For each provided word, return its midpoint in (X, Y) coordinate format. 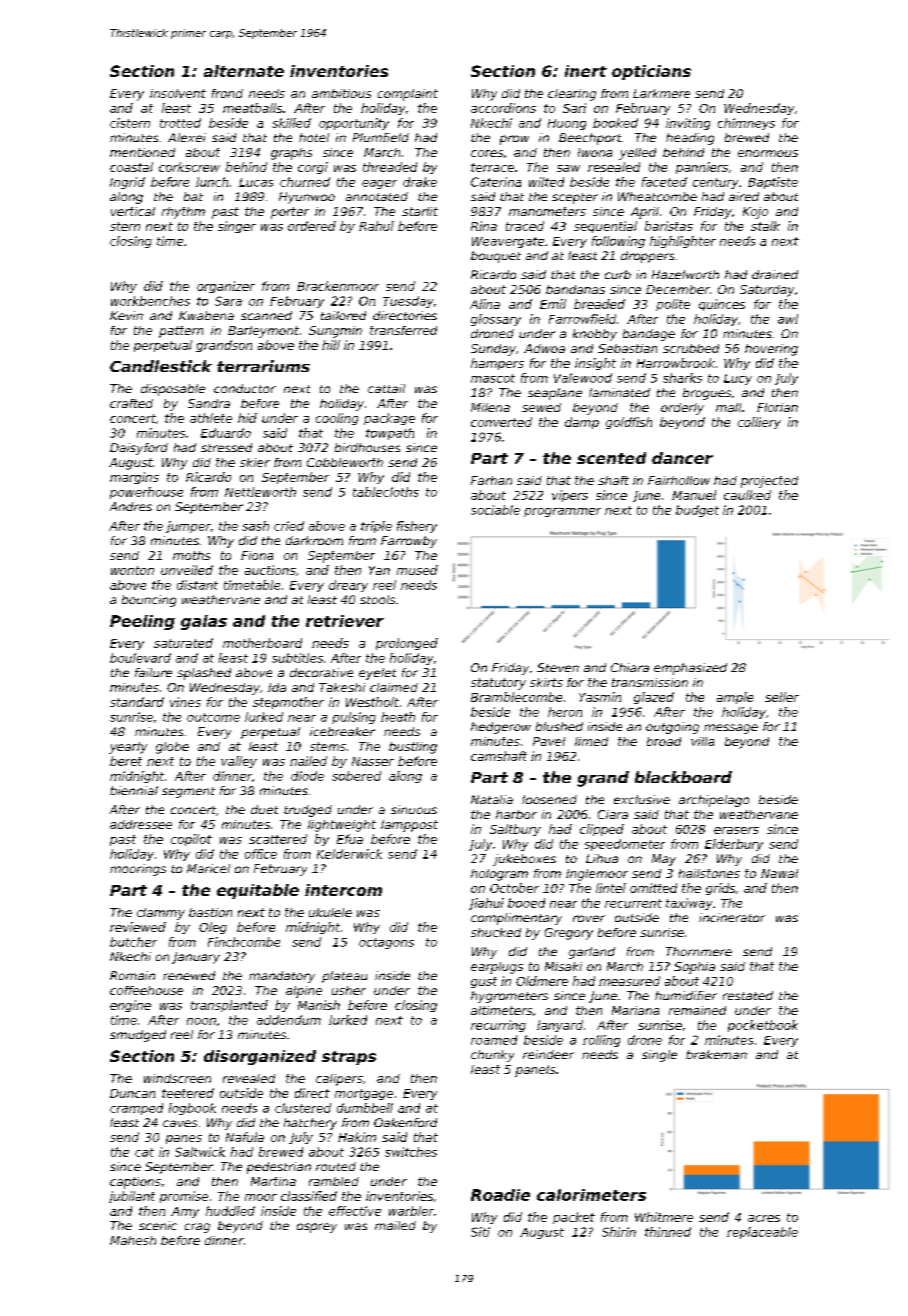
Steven (558, 667)
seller (782, 697)
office (261, 854)
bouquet (496, 257)
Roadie (500, 1195)
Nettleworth (260, 492)
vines (185, 702)
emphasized (690, 669)
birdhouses (367, 447)
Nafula (245, 1137)
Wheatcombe (657, 196)
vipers (570, 496)
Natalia (492, 799)
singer (237, 227)
